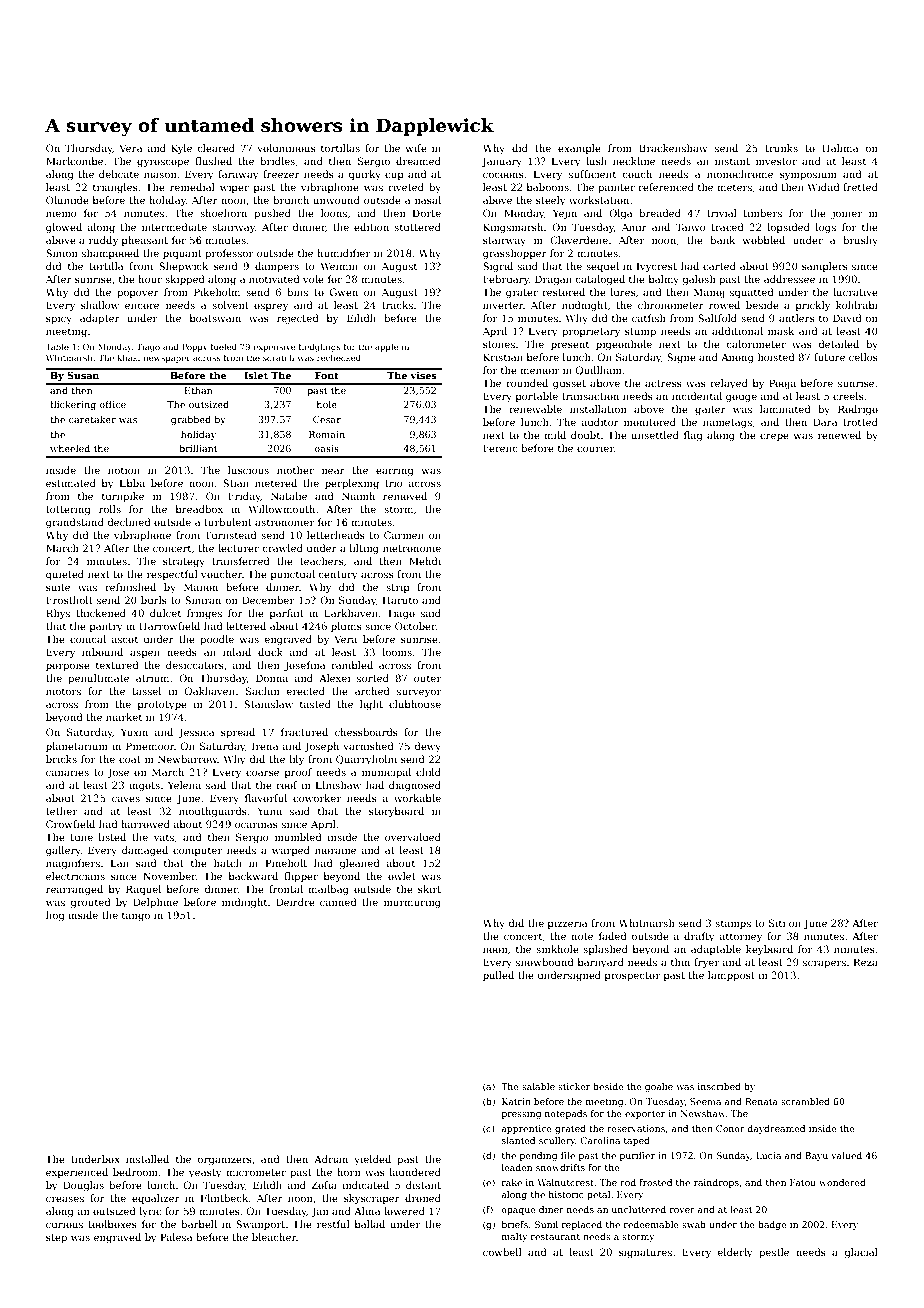  I want to click on Halima, so click(840, 148).
